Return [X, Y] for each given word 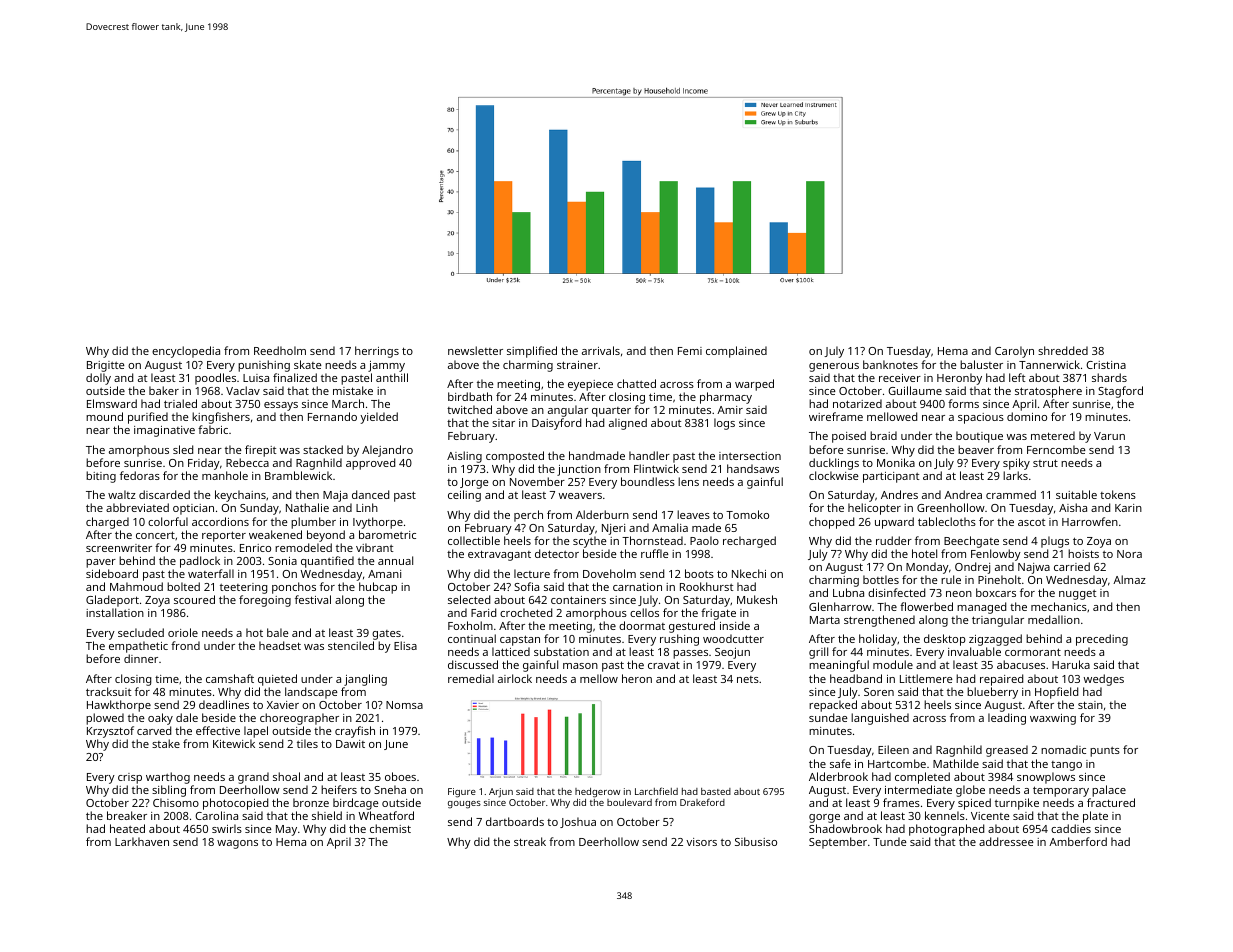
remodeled [303, 547]
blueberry [992, 693]
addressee [1006, 841]
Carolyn [1014, 352]
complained [736, 352]
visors [701, 842]
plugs [1055, 542]
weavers [580, 496]
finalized [295, 377]
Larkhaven [142, 841]
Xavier [283, 705]
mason [580, 666]
